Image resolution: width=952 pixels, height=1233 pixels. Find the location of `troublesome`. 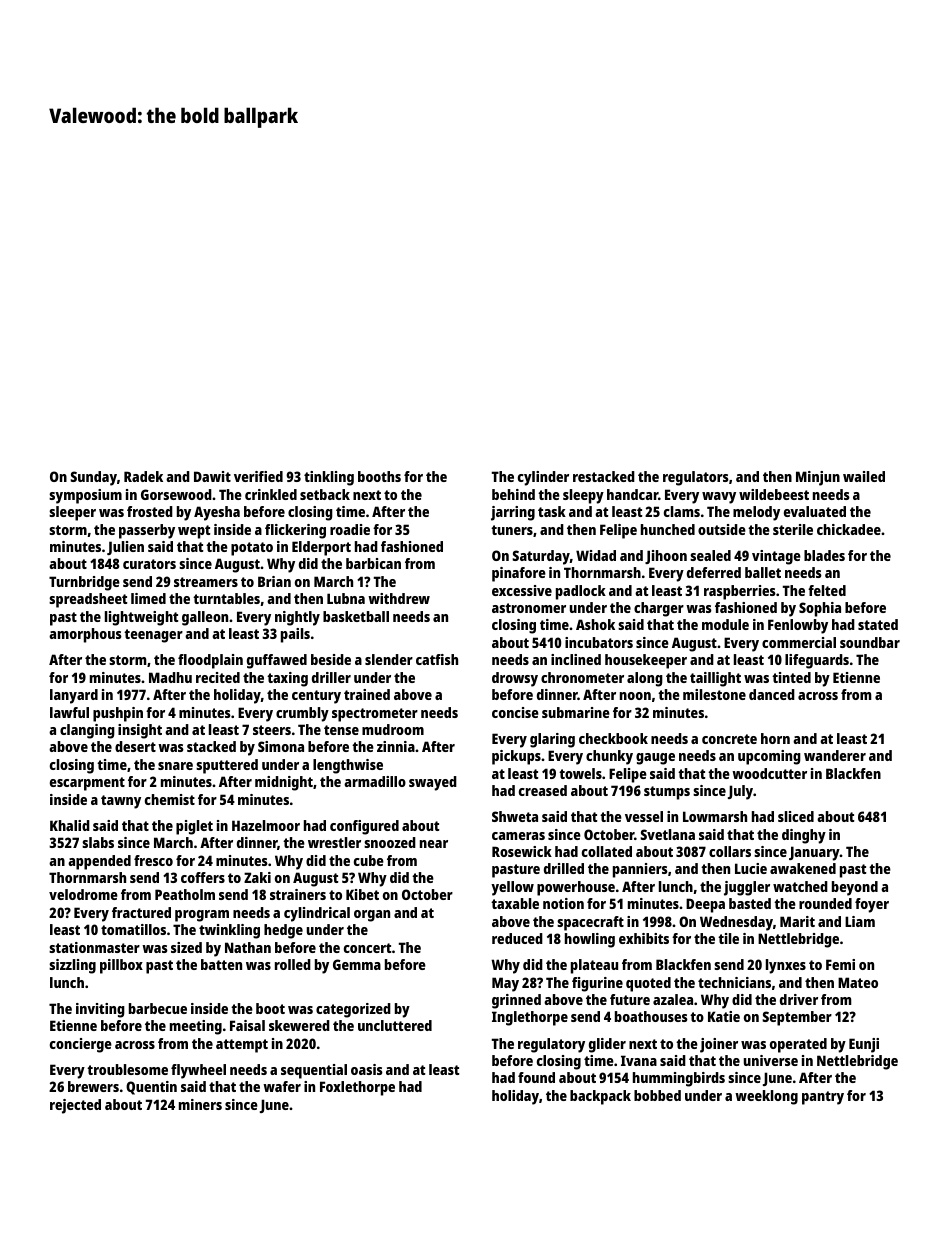

troublesome is located at coordinates (127, 1069).
